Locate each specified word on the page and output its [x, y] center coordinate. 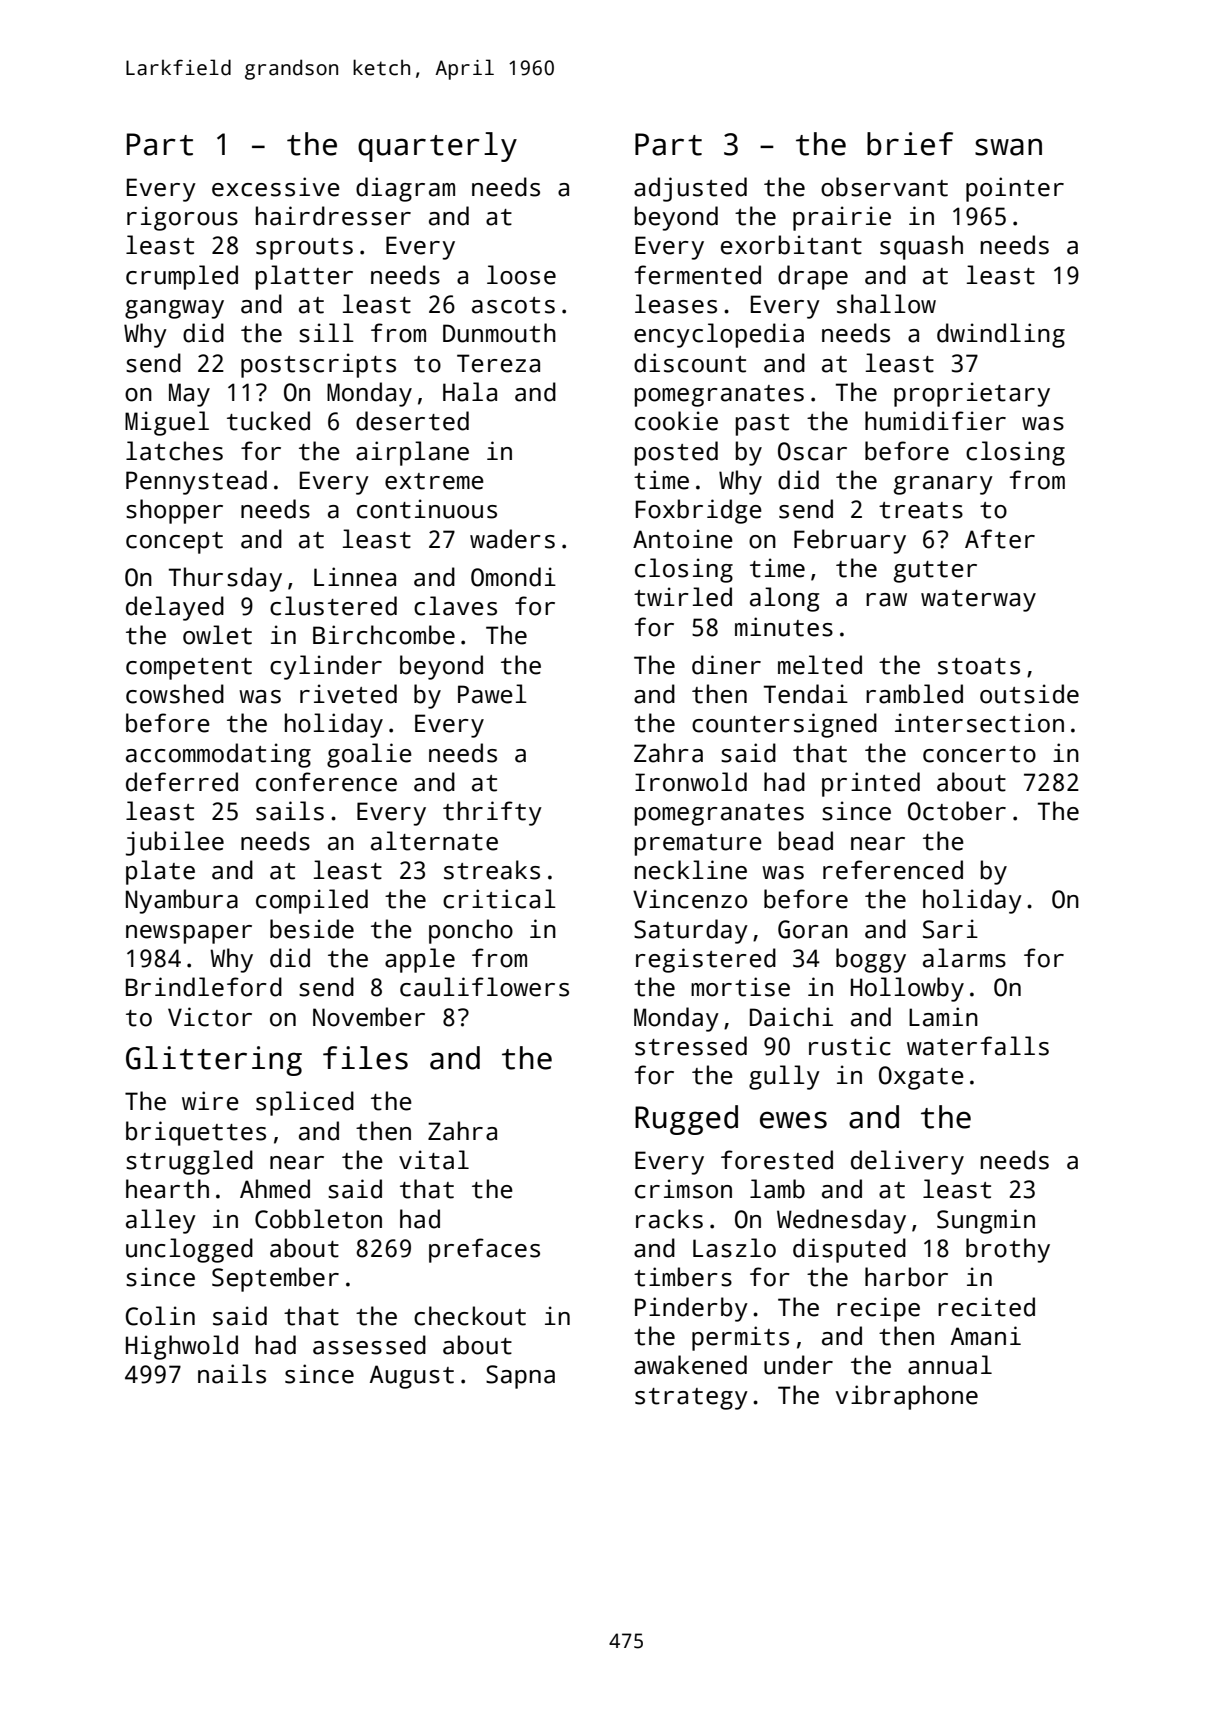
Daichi [791, 1017]
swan [1008, 147]
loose [521, 275]
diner [726, 665]
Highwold [182, 1347]
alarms [964, 958]
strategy [691, 1399]
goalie [369, 755]
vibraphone [907, 1397]
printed [871, 784]
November [369, 1017]
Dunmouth [499, 333]
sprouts [304, 249]
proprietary [972, 394]
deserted [412, 421]
